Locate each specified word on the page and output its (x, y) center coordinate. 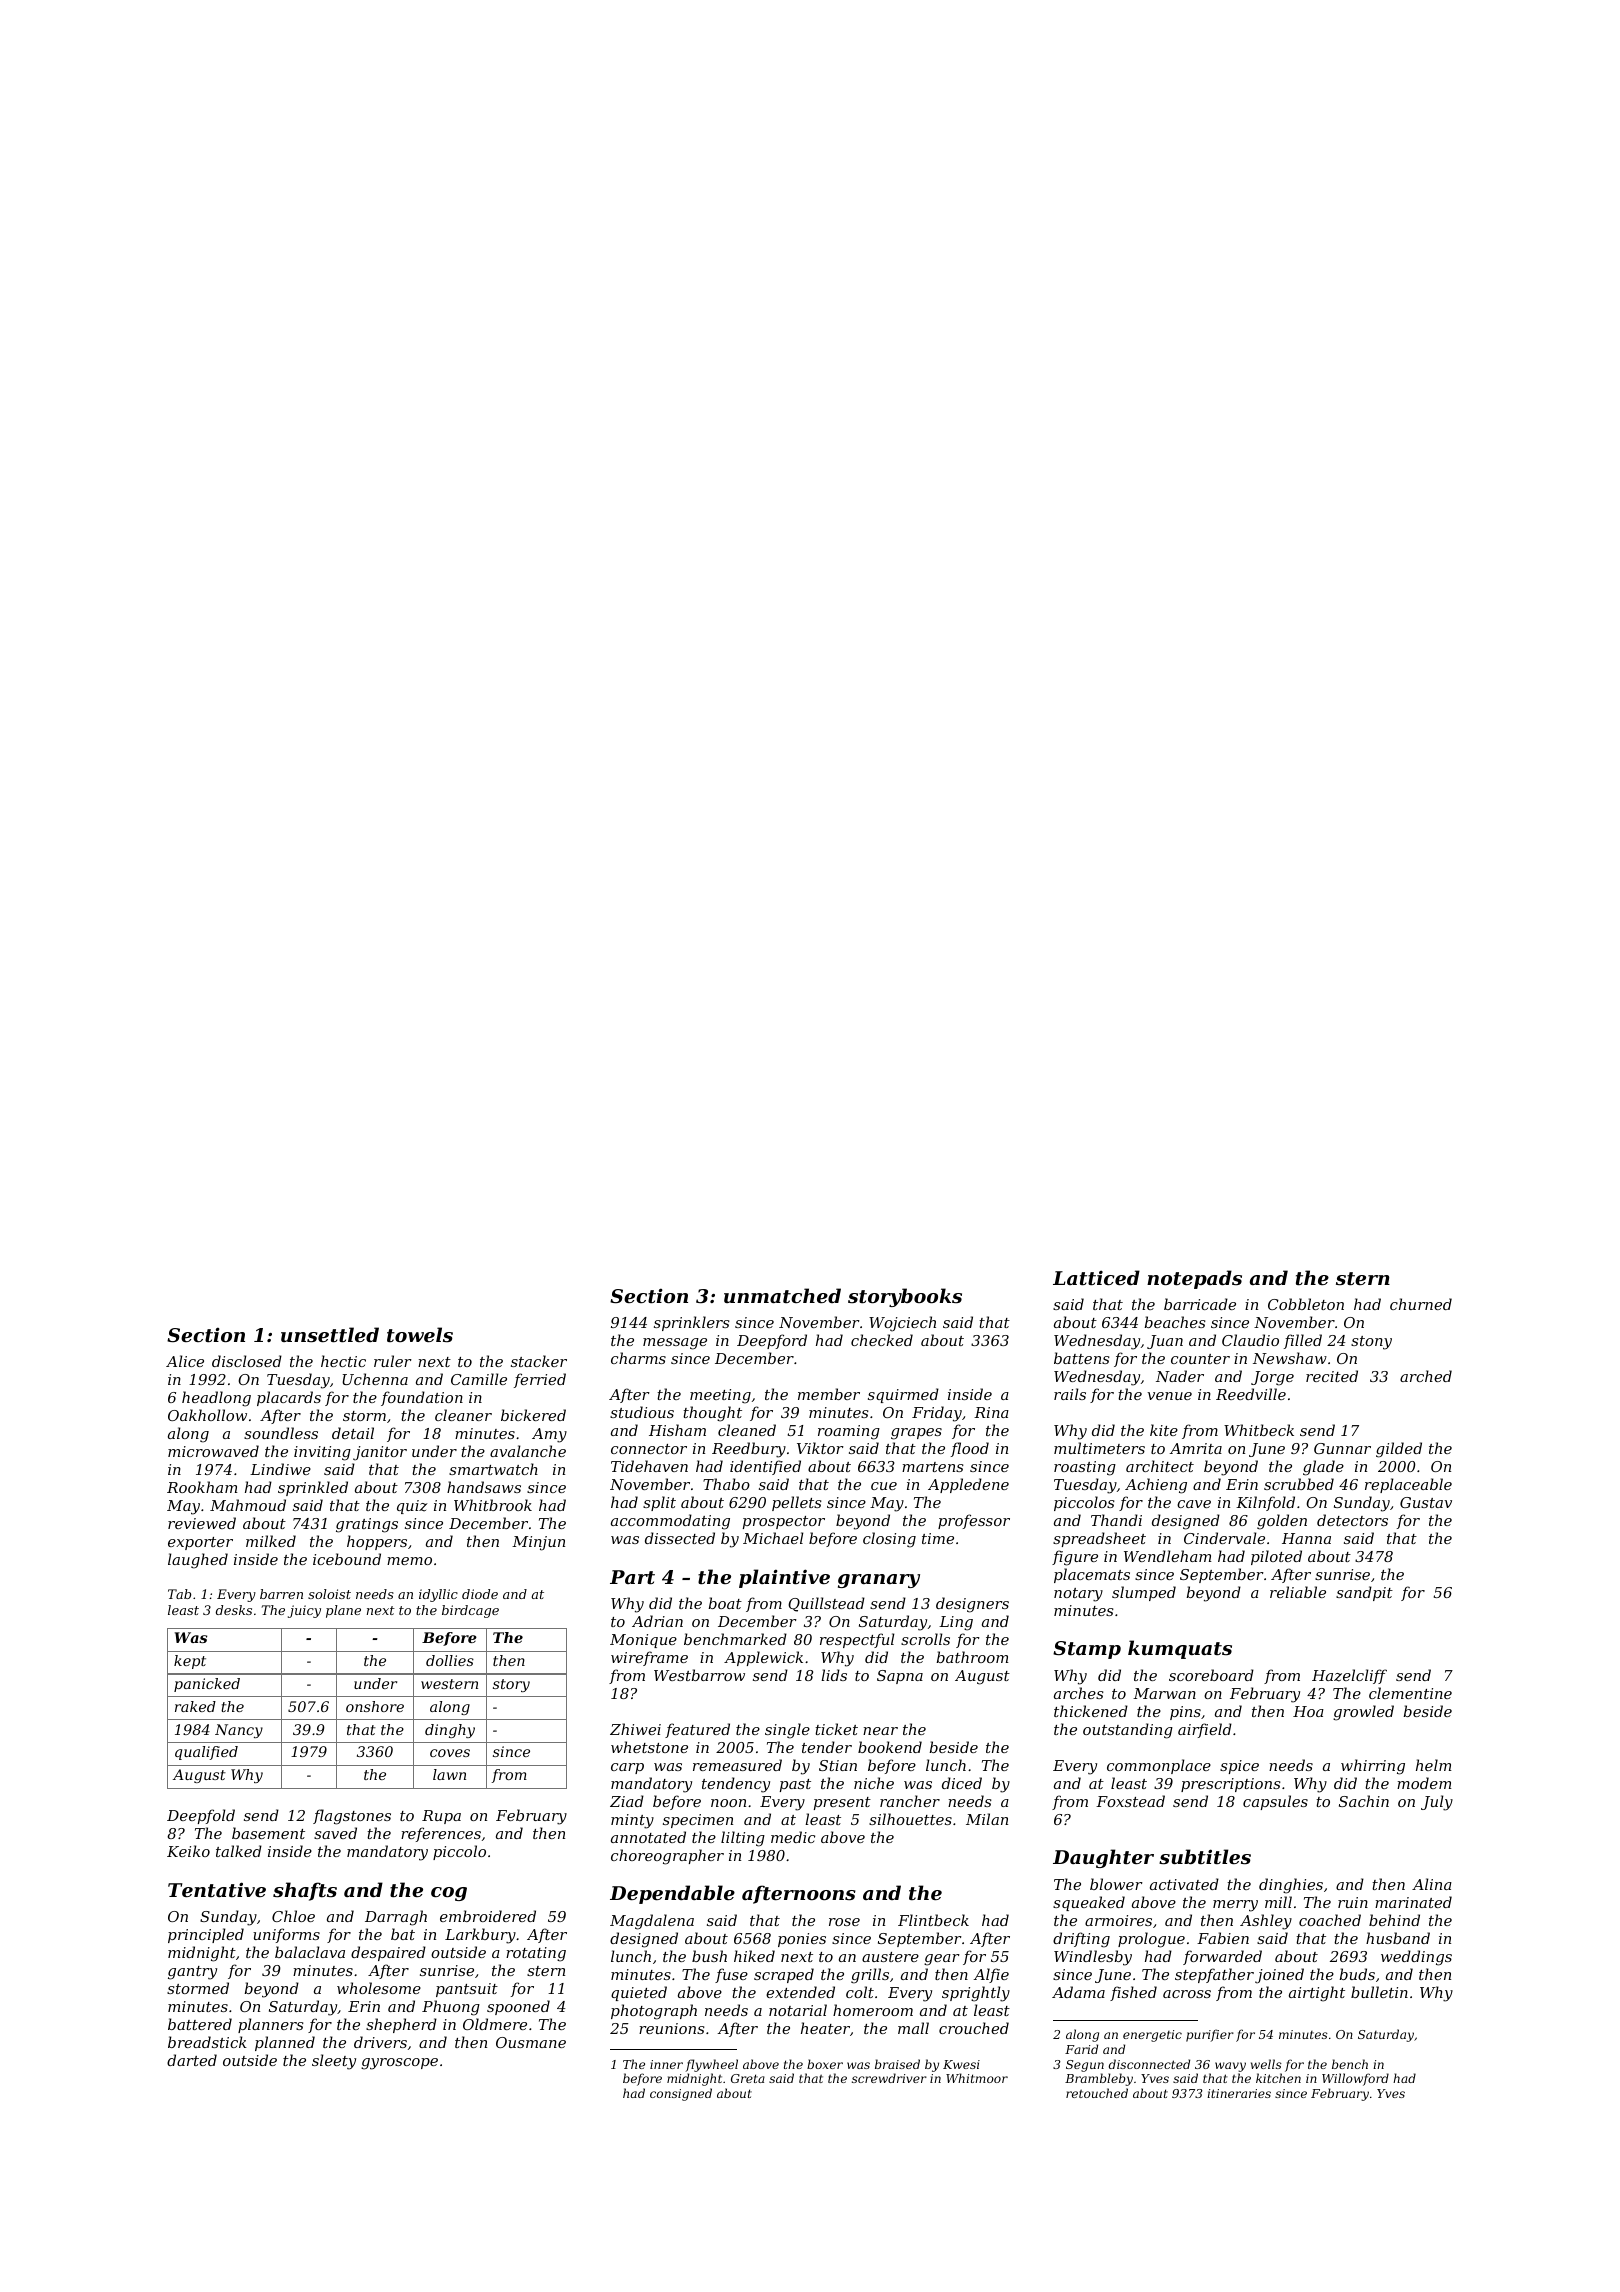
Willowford (1355, 2079)
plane (343, 1611)
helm (1434, 1765)
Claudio (1250, 1340)
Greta (748, 2078)
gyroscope (399, 2064)
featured (697, 1730)
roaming (849, 1432)
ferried (540, 1380)
